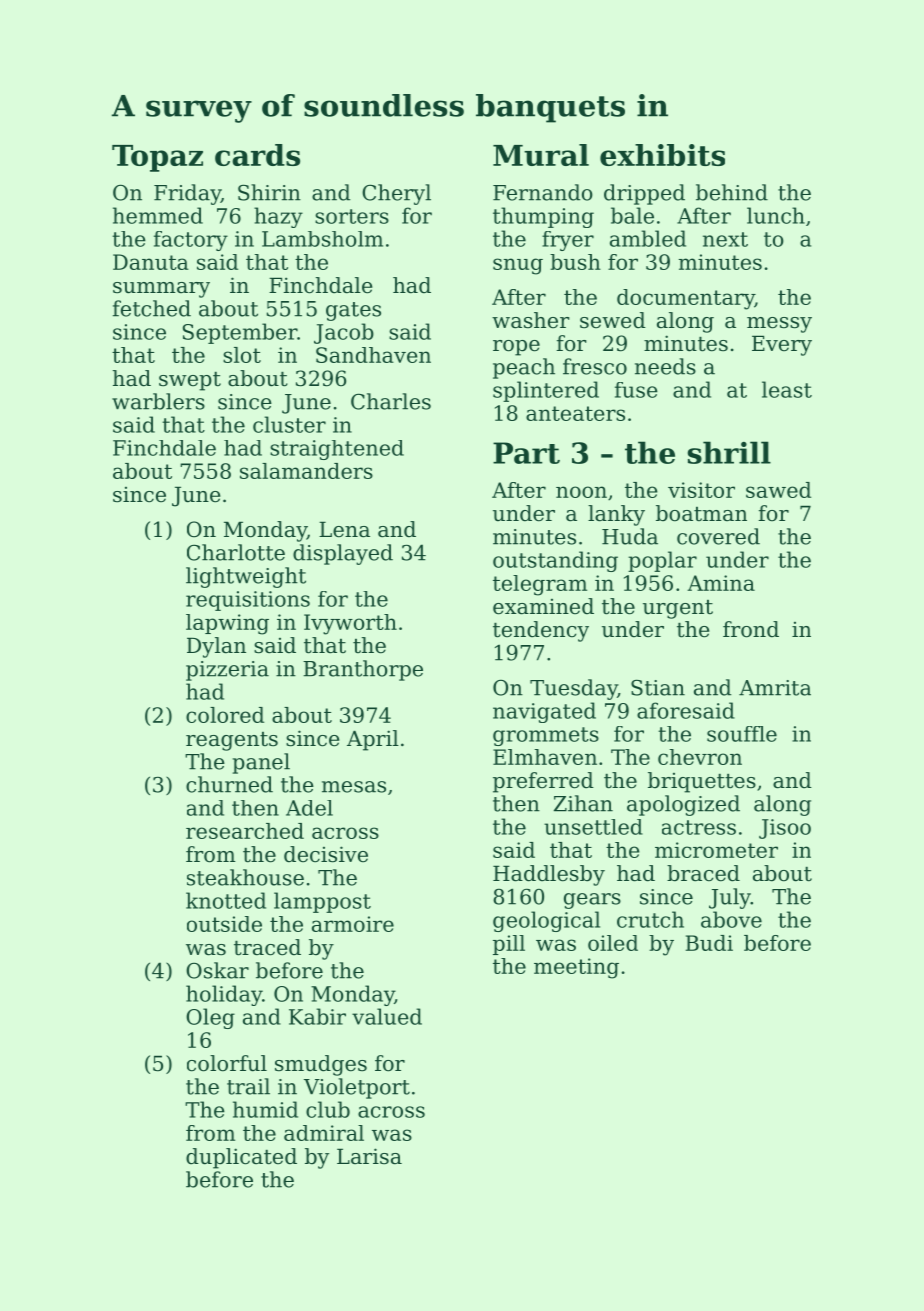 The height and width of the page is (1311, 924). Describe the element at coordinates (210, 1018) in the page. I see `Oleg` at that location.
